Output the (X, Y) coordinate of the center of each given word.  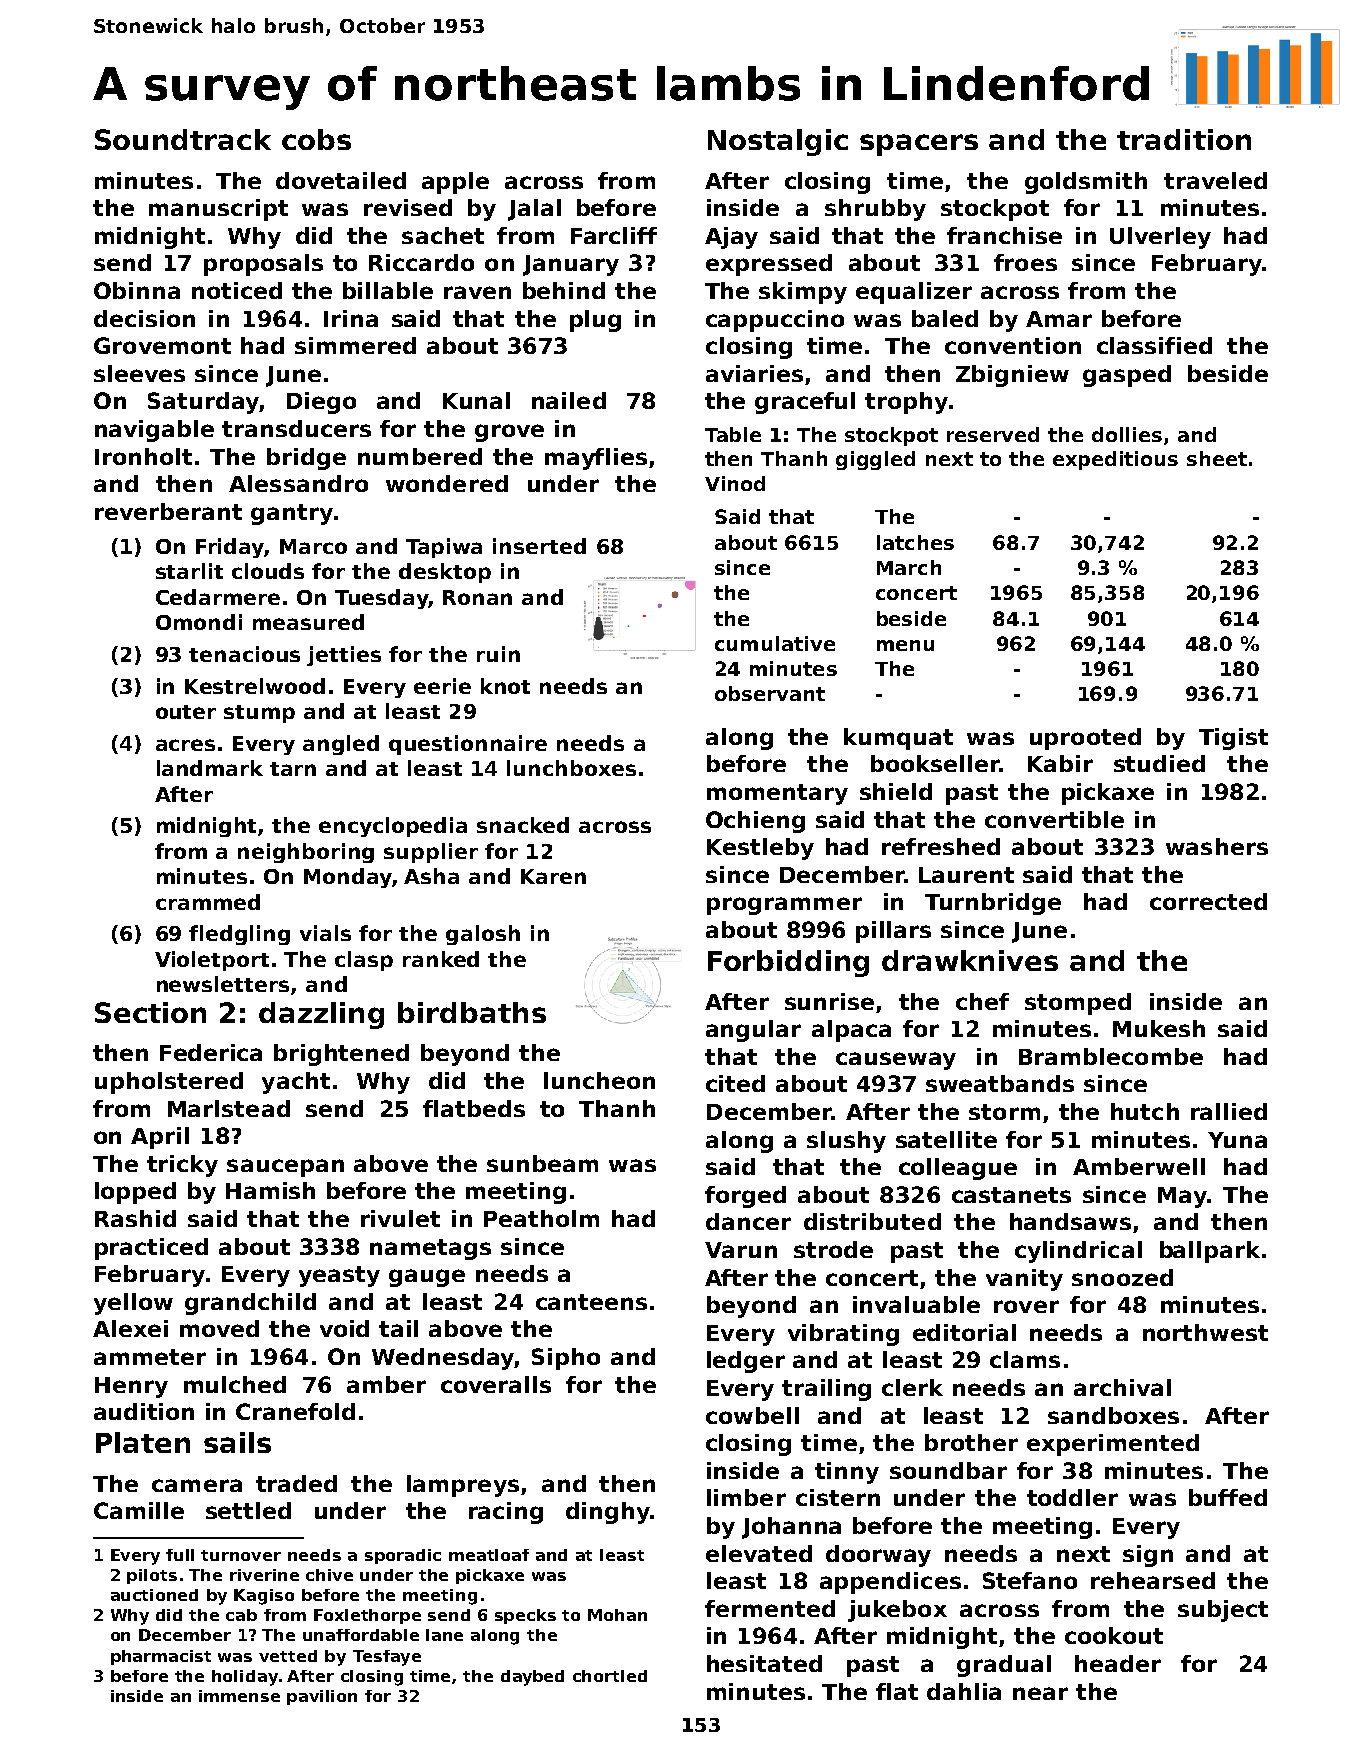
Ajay (731, 238)
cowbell (752, 1415)
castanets (1011, 1195)
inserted (539, 546)
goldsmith (1086, 183)
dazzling (321, 1015)
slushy (846, 1142)
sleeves (139, 373)
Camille (139, 1510)
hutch (1145, 1111)
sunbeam (542, 1163)
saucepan (285, 1168)
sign (1148, 1556)
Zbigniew (1012, 376)
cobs (316, 139)
